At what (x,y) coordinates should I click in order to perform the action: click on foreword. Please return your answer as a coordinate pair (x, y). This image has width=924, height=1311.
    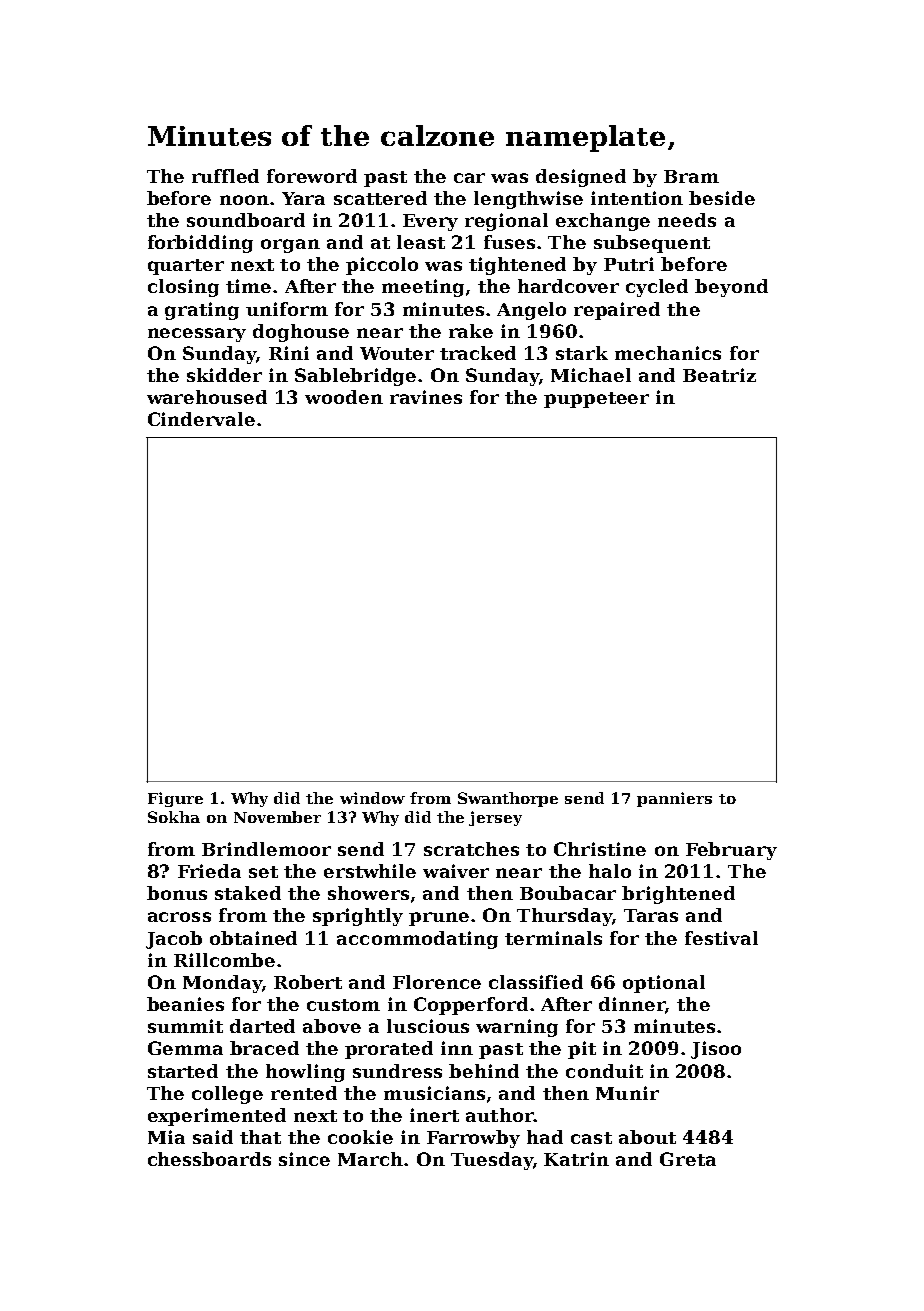
    Looking at the image, I should click on (312, 176).
